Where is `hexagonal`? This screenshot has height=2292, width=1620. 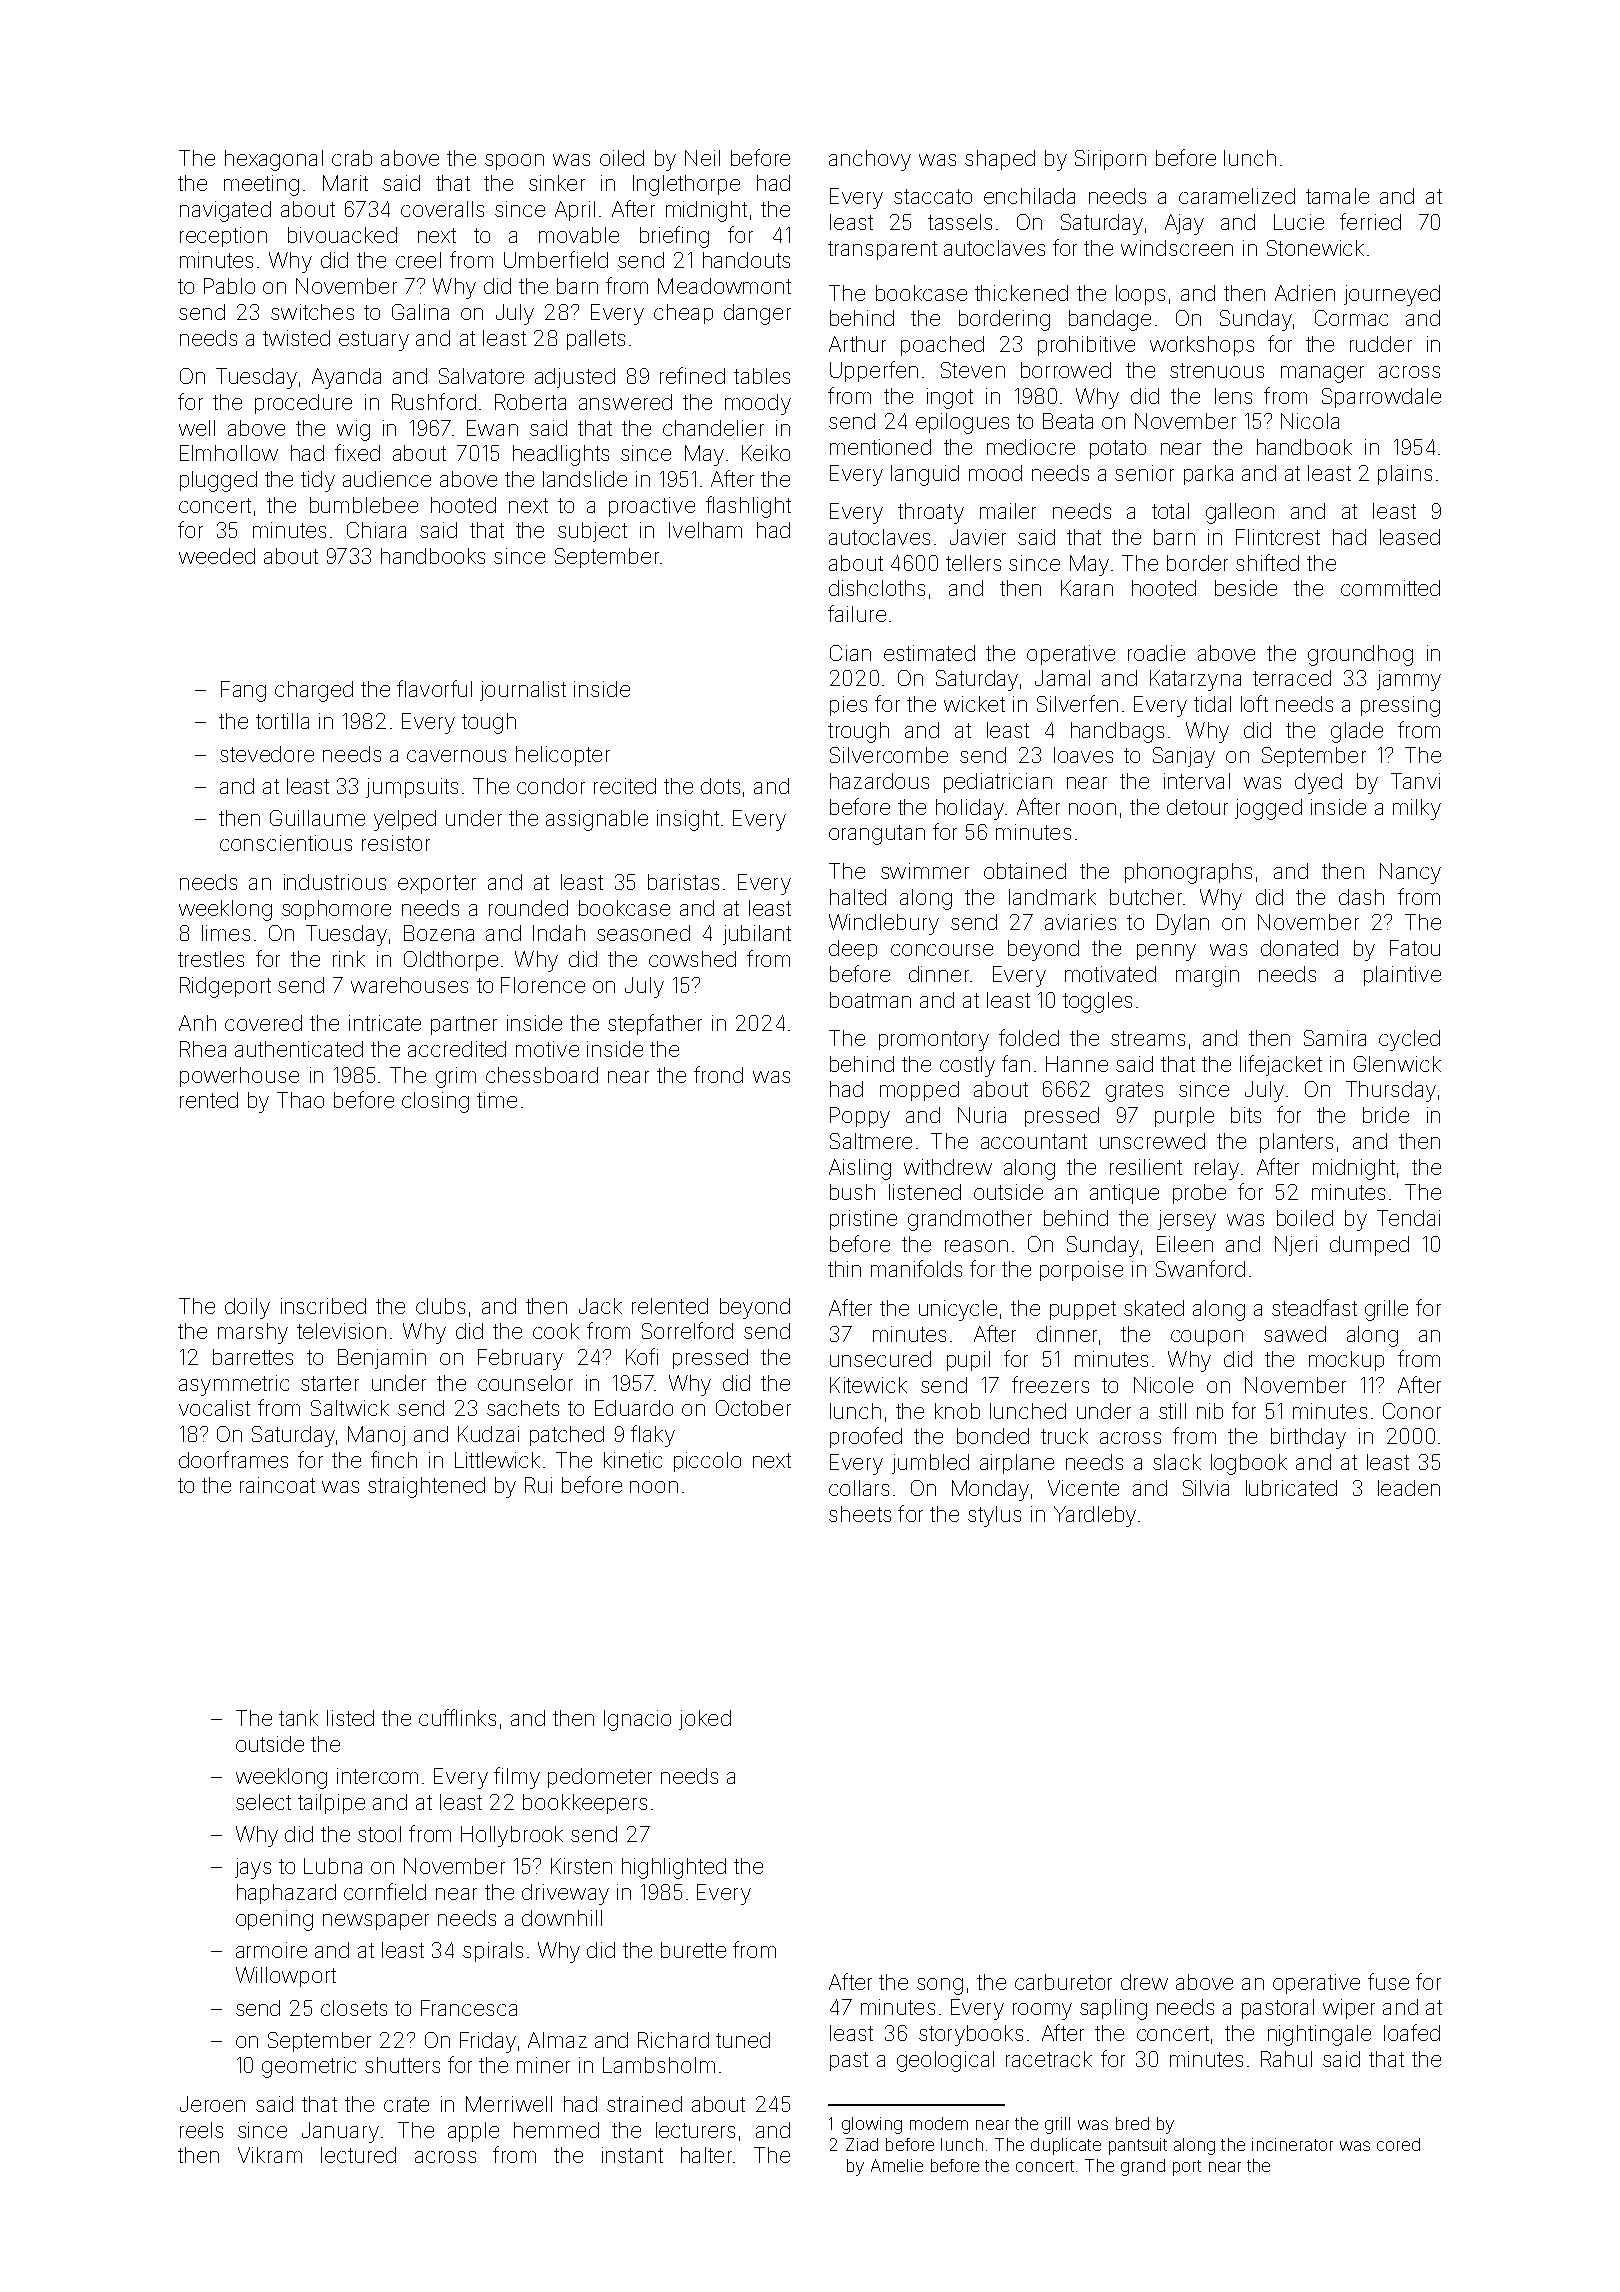
hexagonal is located at coordinates (274, 160).
